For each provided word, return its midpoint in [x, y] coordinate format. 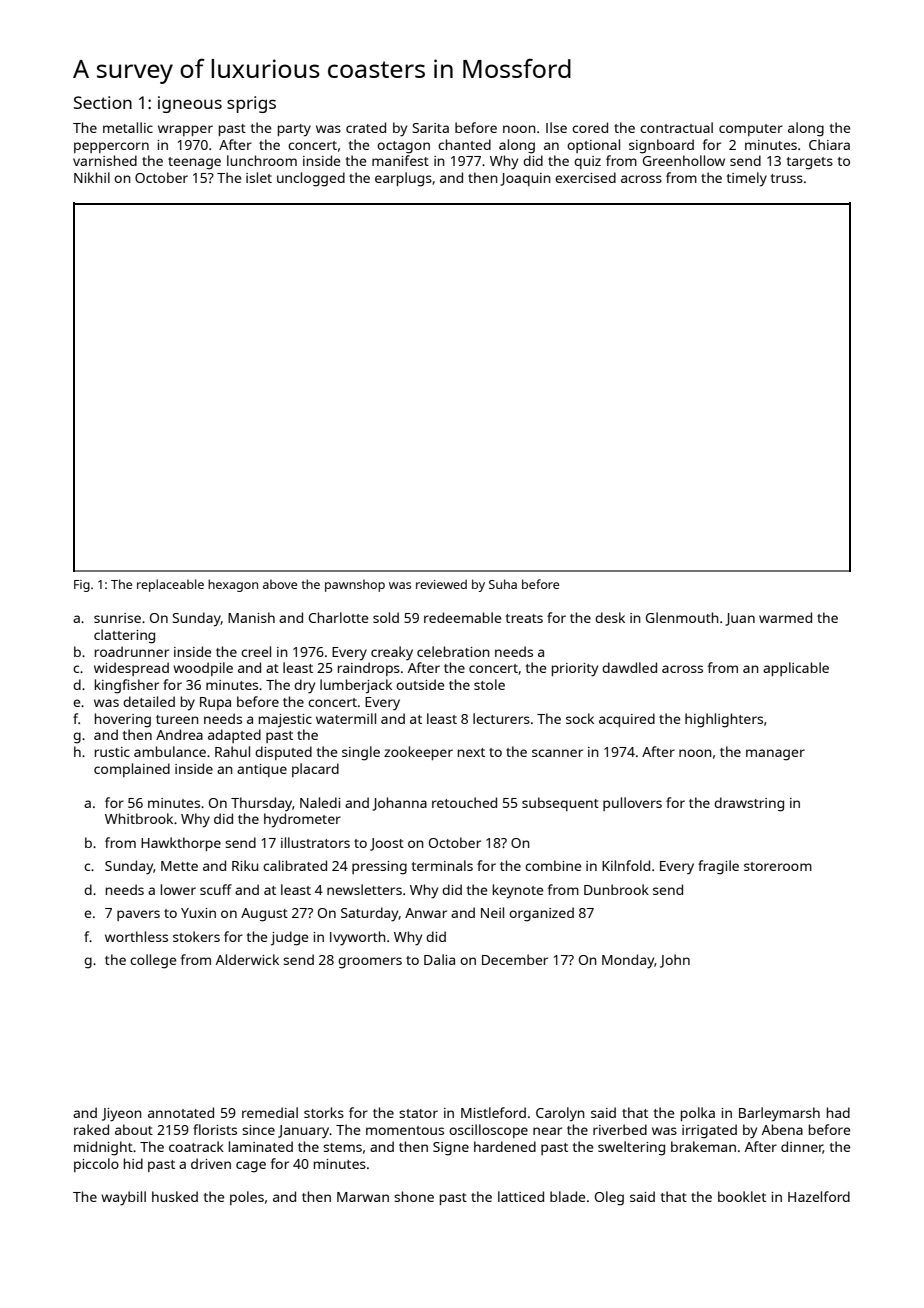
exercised [585, 177]
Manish [251, 617]
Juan [740, 619]
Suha [503, 584]
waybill [123, 1198]
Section [103, 102]
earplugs [403, 179]
